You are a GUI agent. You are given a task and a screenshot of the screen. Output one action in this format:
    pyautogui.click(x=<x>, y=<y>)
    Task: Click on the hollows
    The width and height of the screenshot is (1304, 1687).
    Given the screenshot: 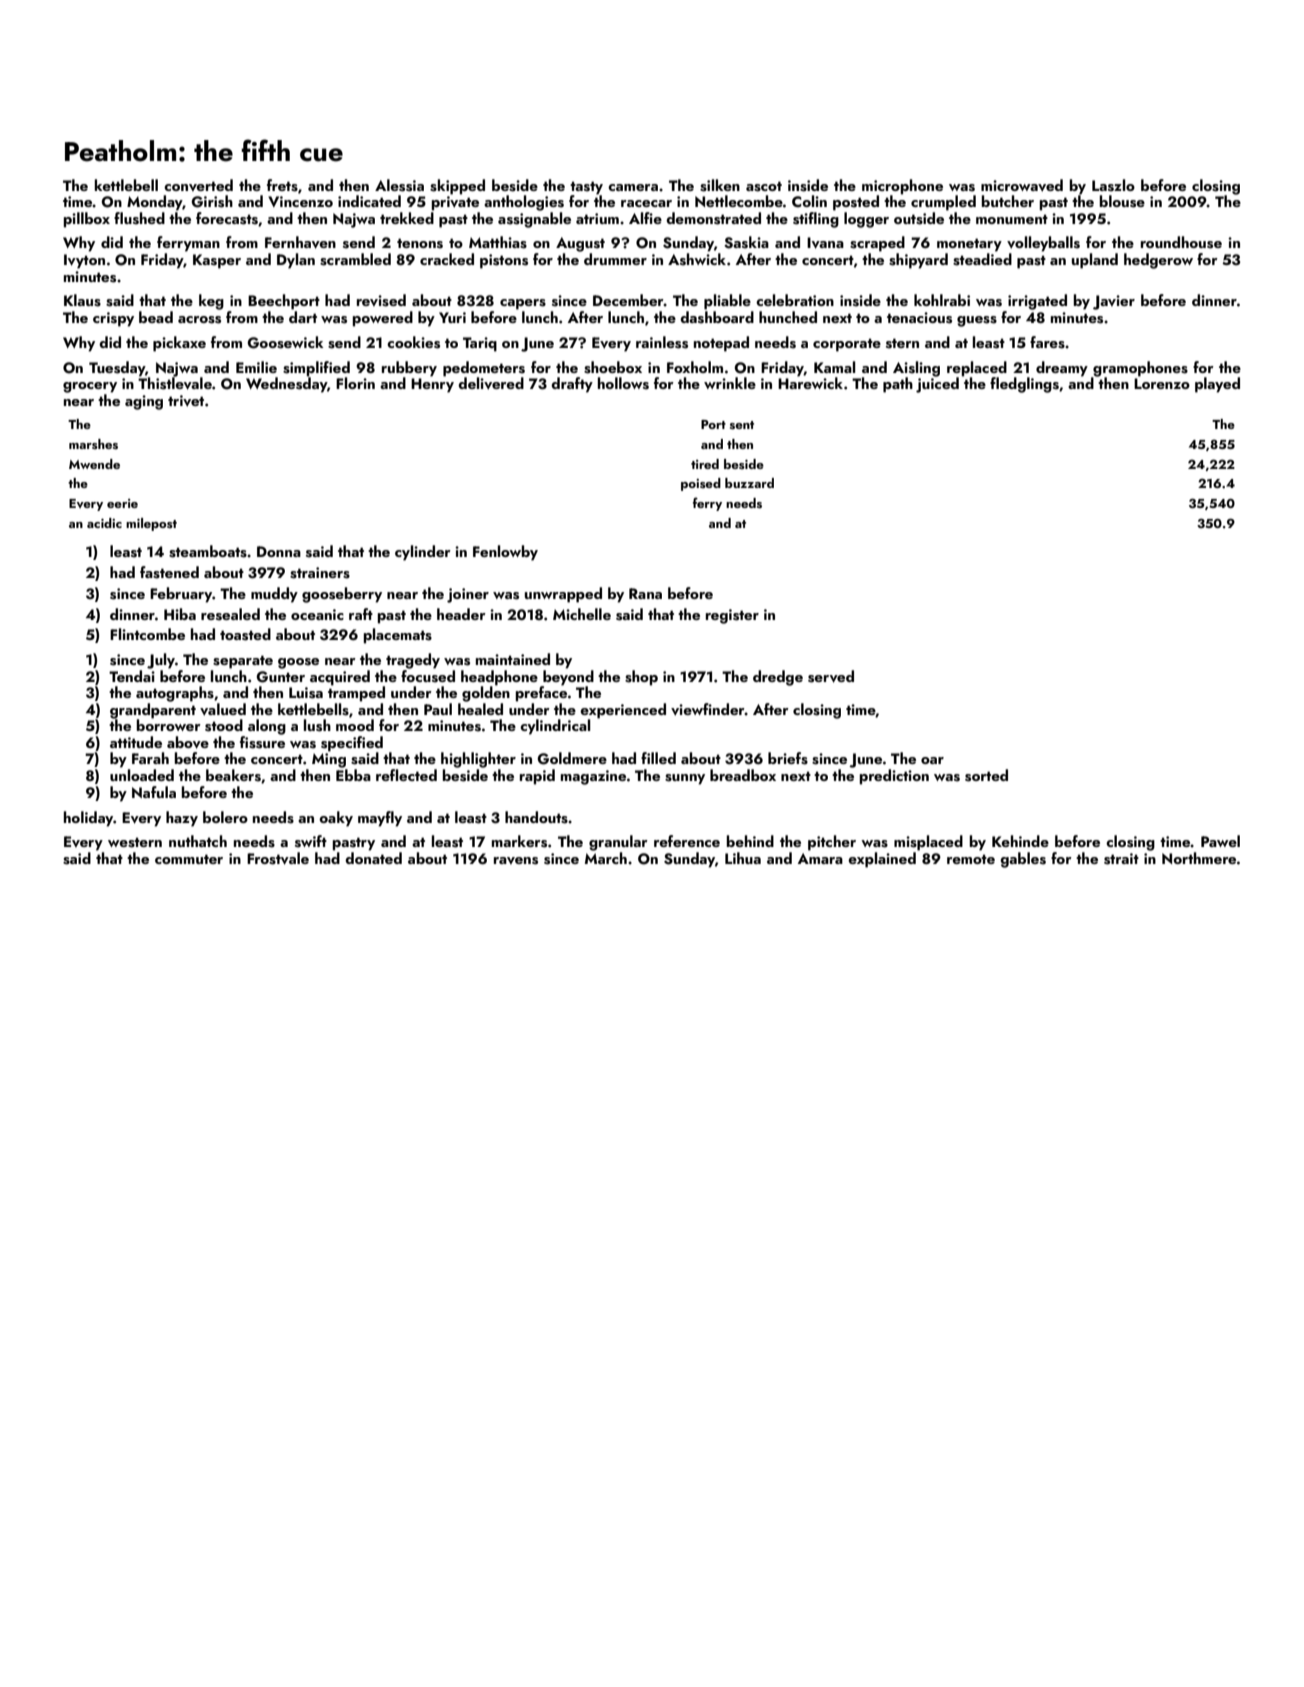 What is the action you would take?
    pyautogui.click(x=623, y=383)
